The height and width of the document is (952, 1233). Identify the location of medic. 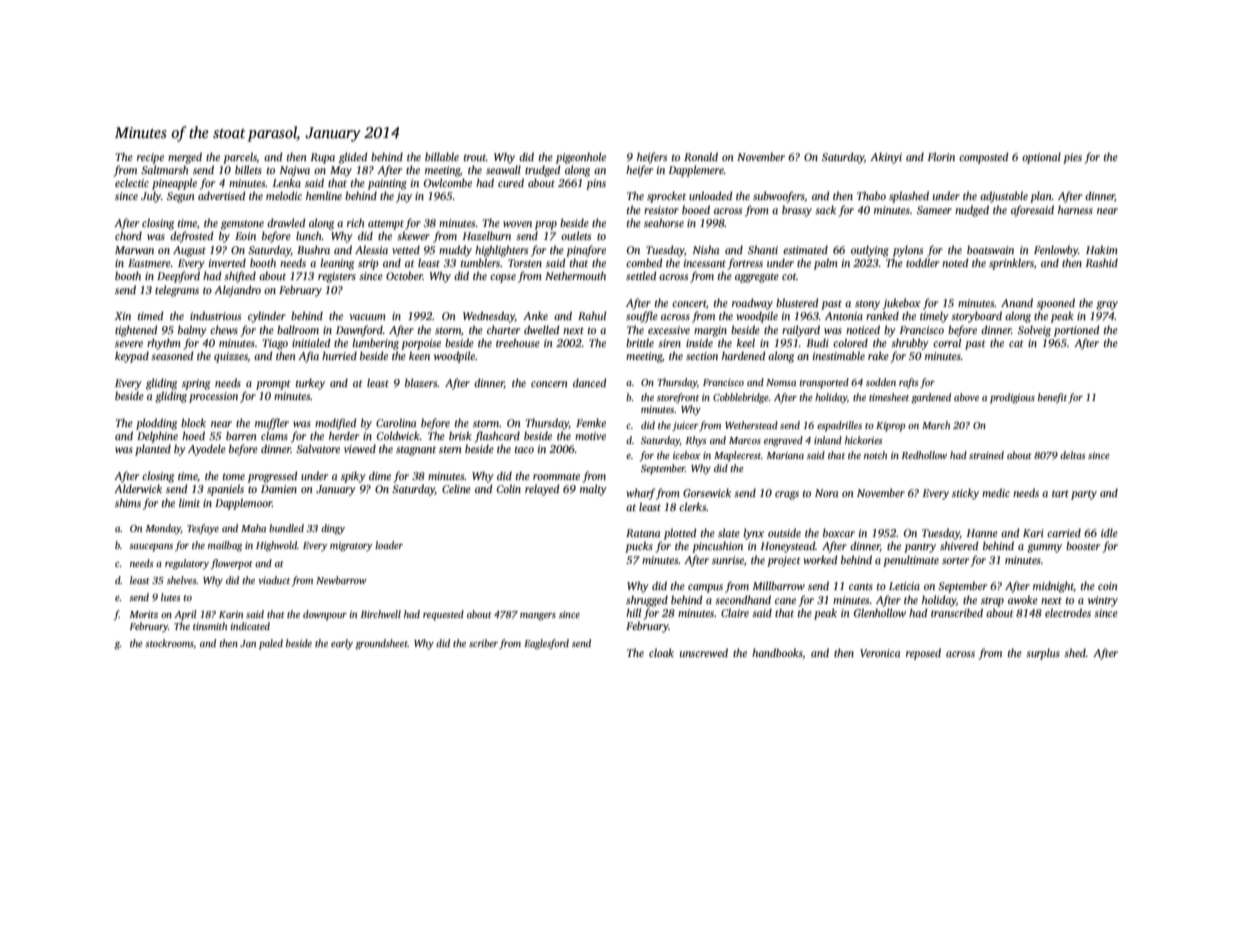
(996, 492).
